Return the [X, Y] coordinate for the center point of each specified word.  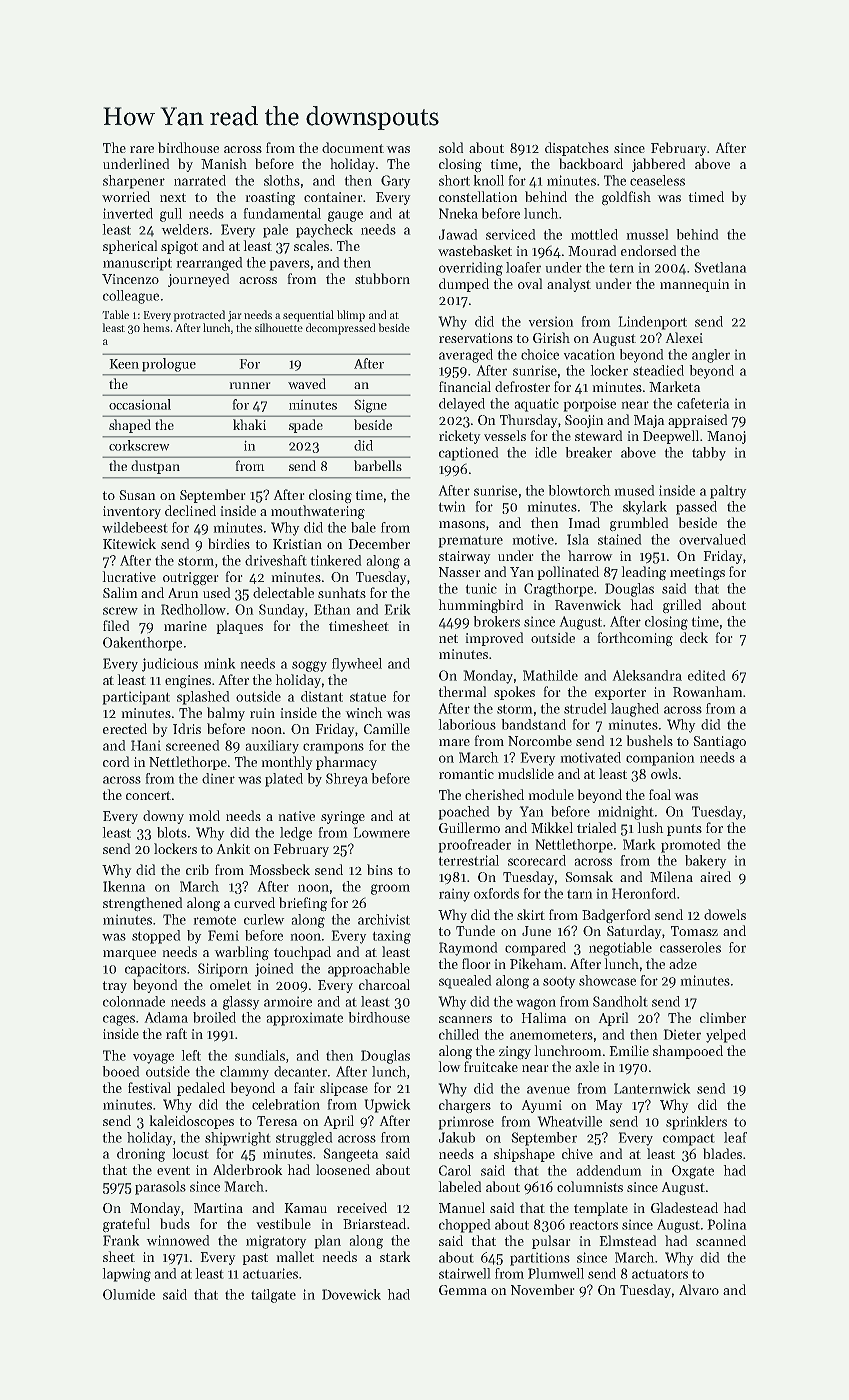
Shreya [347, 780]
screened [193, 745]
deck [694, 637]
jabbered [659, 165]
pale [275, 231]
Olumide [129, 1294]
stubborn [382, 278]
